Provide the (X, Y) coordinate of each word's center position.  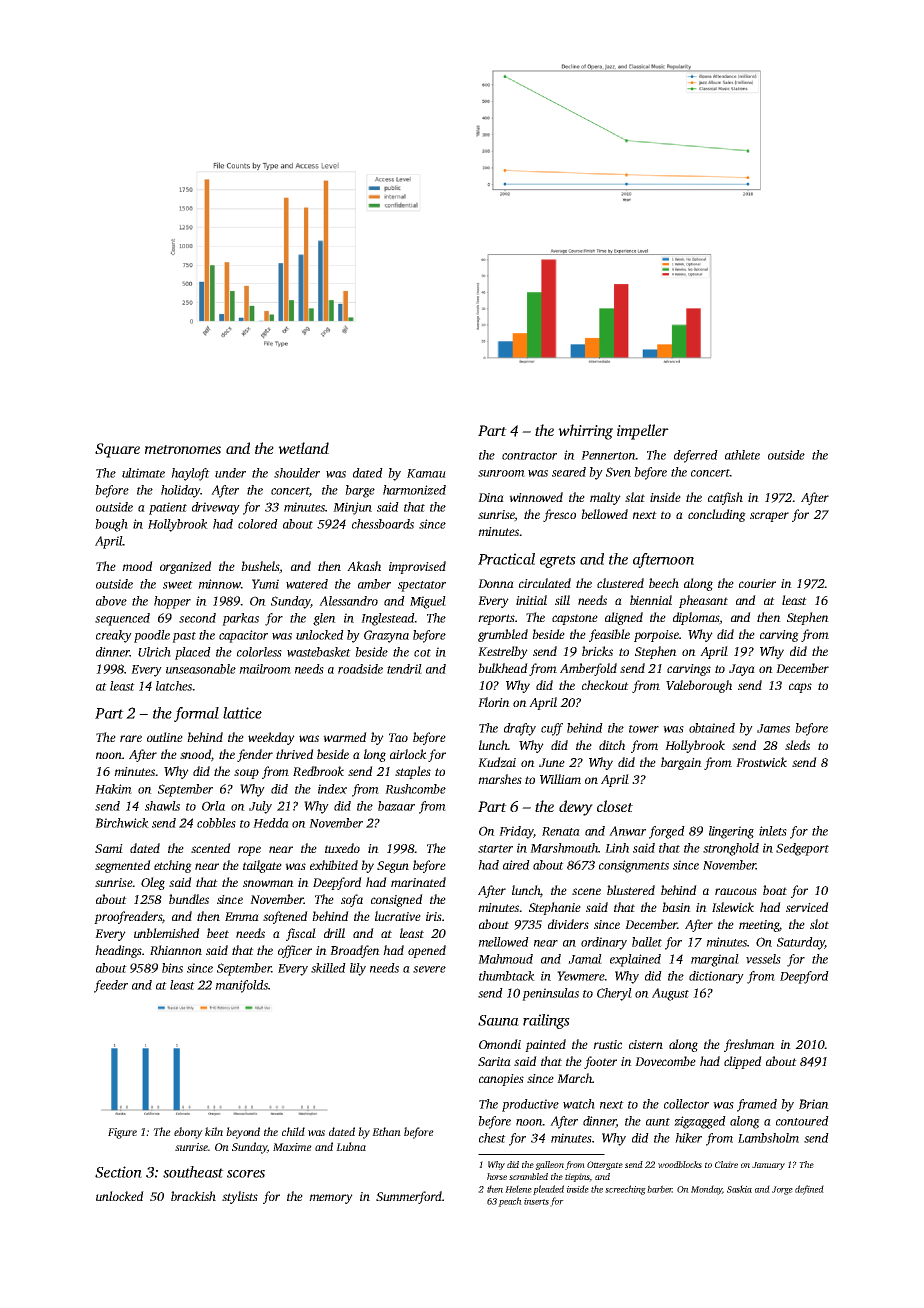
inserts (536, 1201)
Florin (494, 702)
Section (118, 1172)
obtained (712, 728)
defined (809, 1190)
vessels (763, 959)
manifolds (241, 986)
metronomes (183, 449)
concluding (717, 515)
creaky (114, 636)
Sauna (498, 1020)
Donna (496, 583)
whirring (585, 432)
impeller (643, 432)
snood (195, 754)
